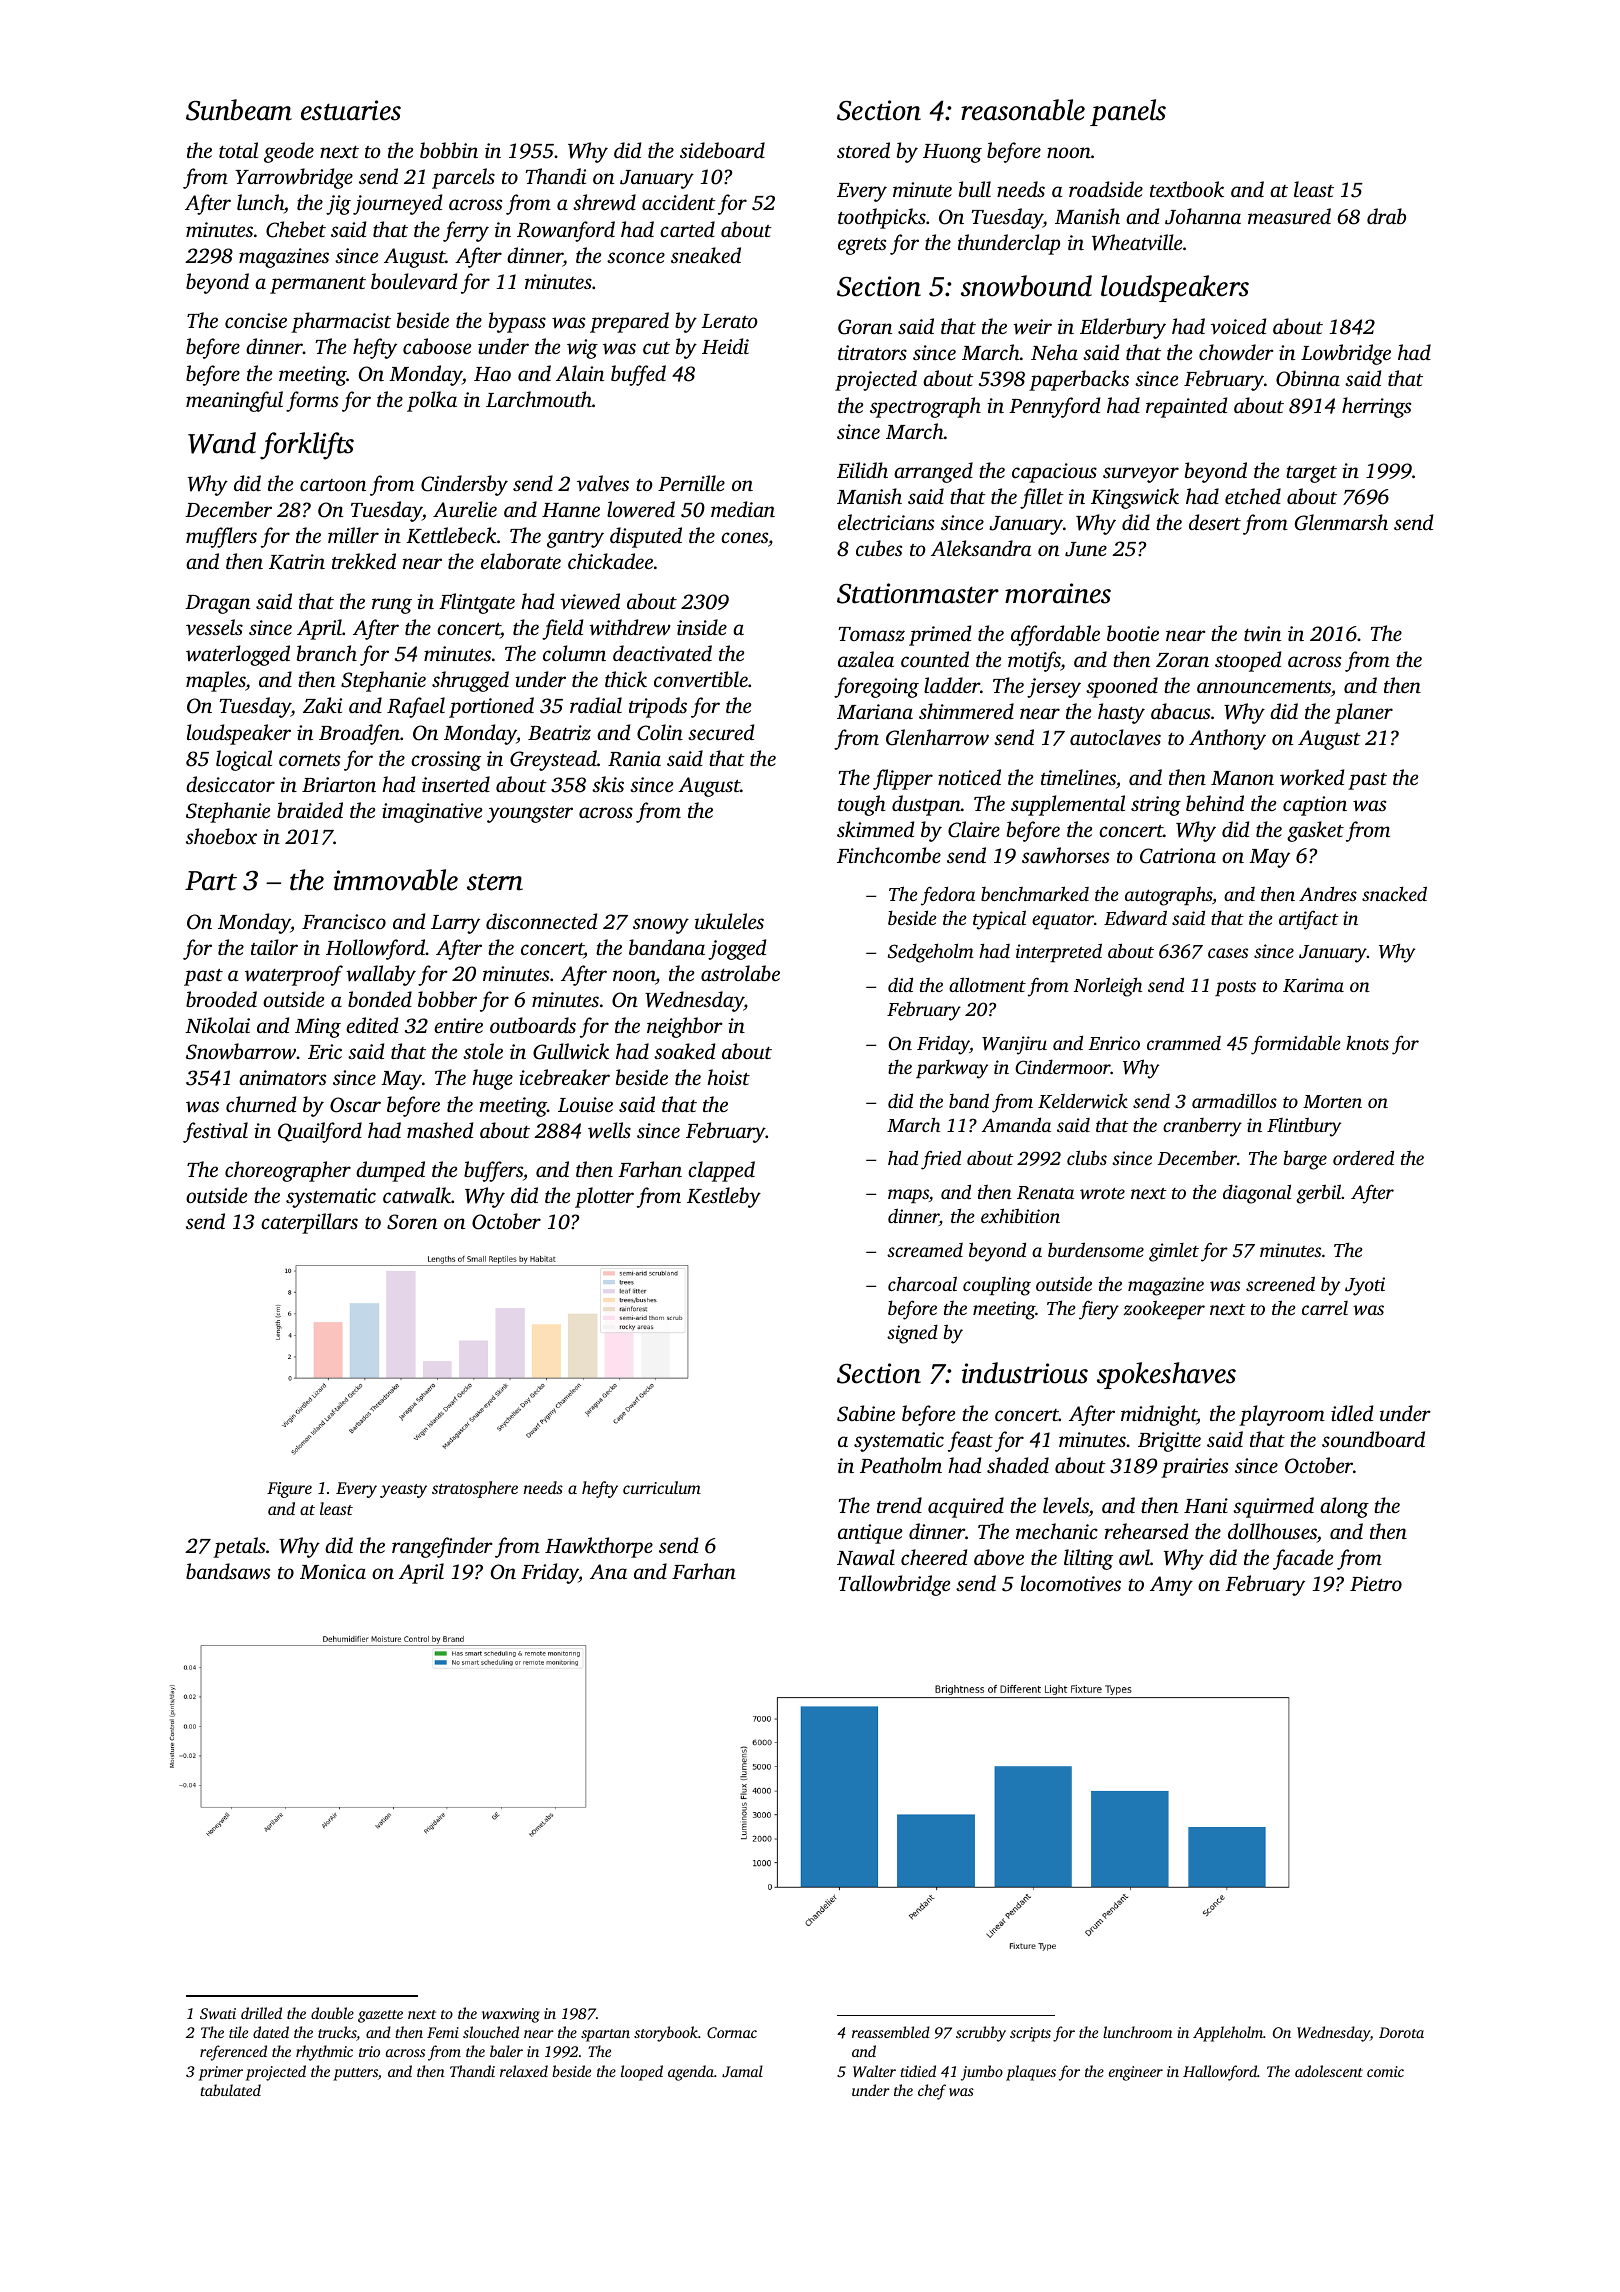  Describe the element at coordinates (722, 150) in the screenshot. I see `sideboard` at that location.
